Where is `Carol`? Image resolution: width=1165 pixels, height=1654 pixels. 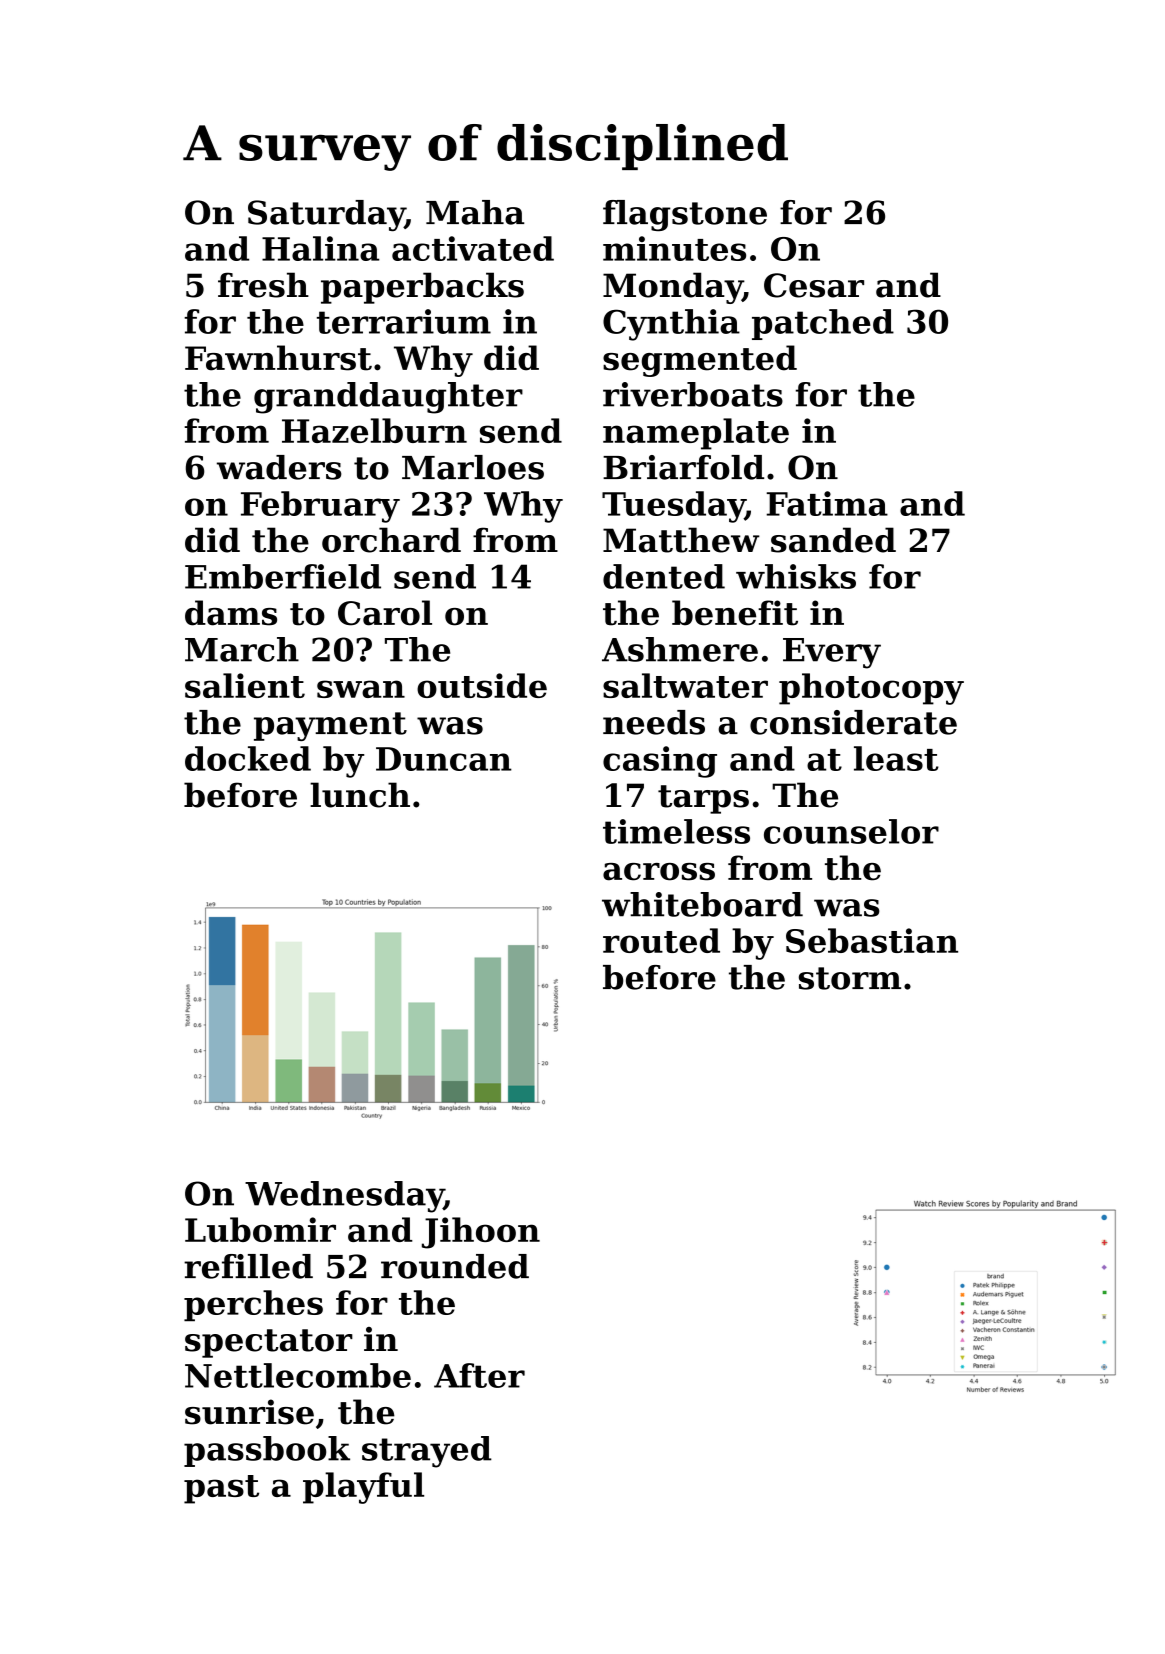
Carol is located at coordinates (385, 613).
